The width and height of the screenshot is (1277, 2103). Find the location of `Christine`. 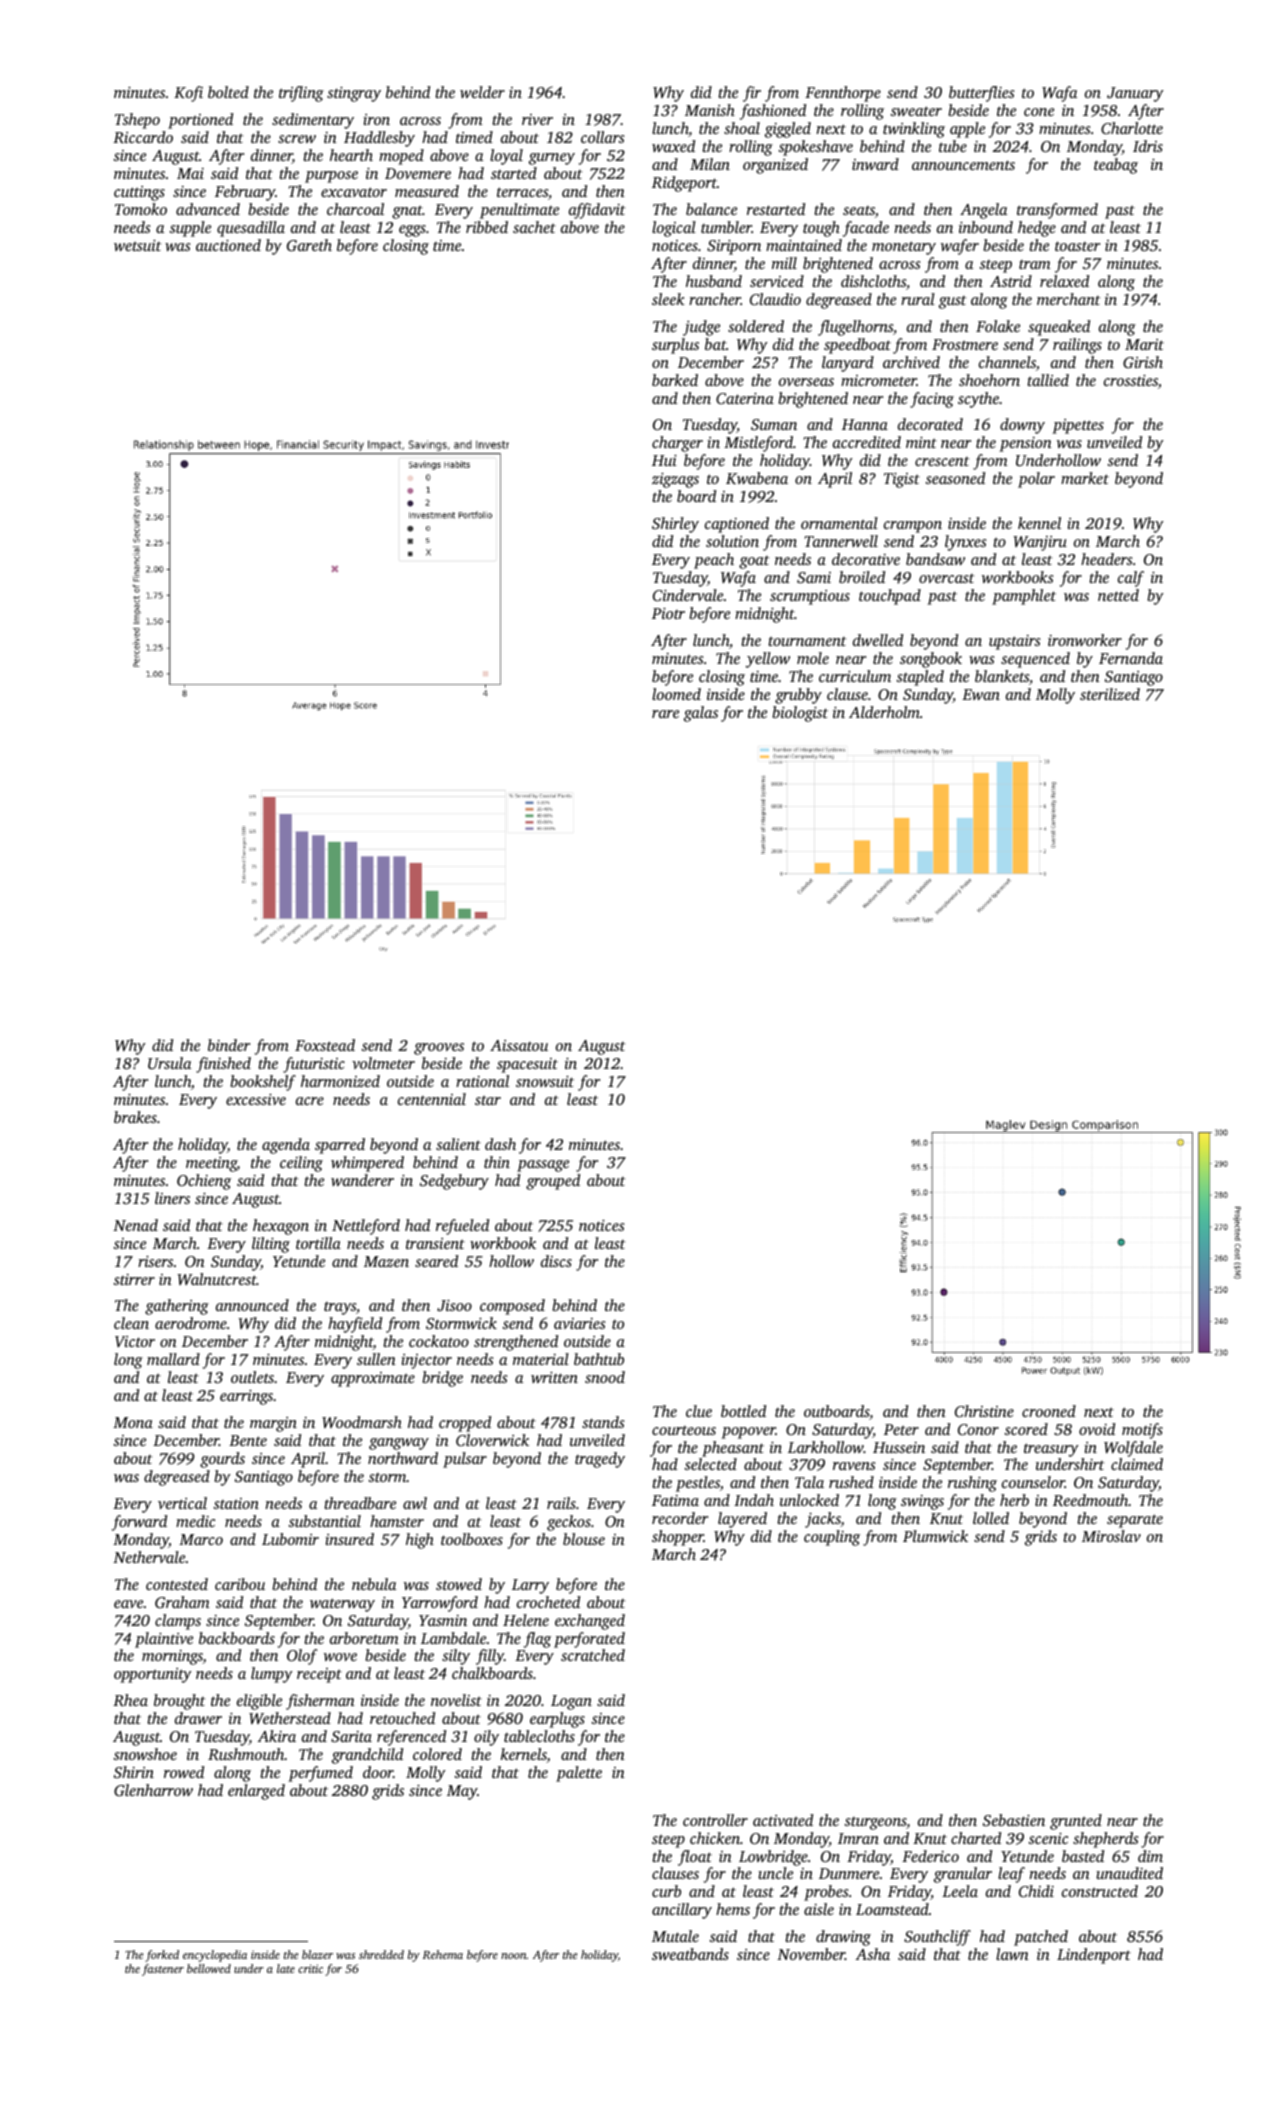

Christine is located at coordinates (984, 1411).
